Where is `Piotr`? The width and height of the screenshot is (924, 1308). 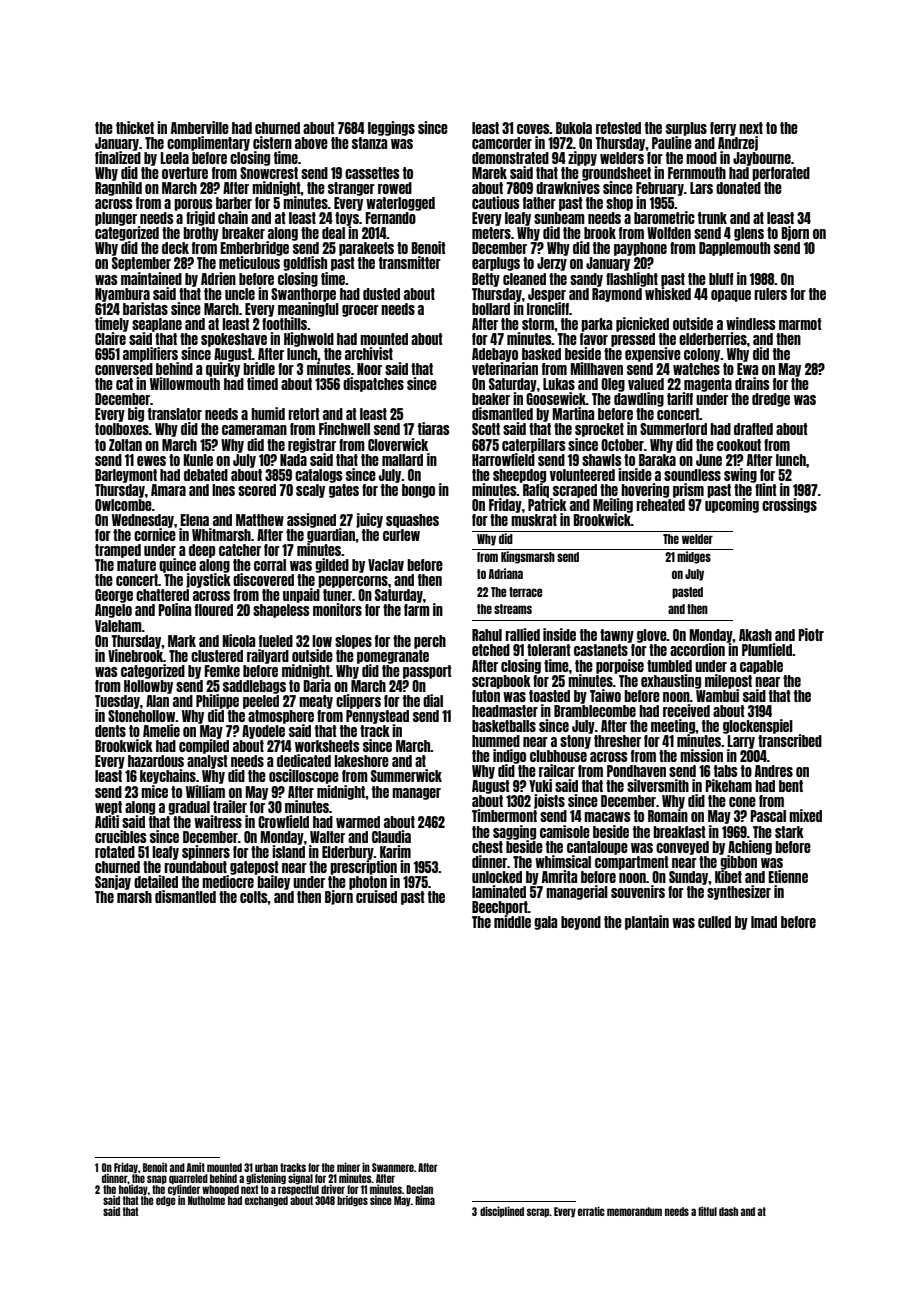 Piotr is located at coordinates (811, 634).
